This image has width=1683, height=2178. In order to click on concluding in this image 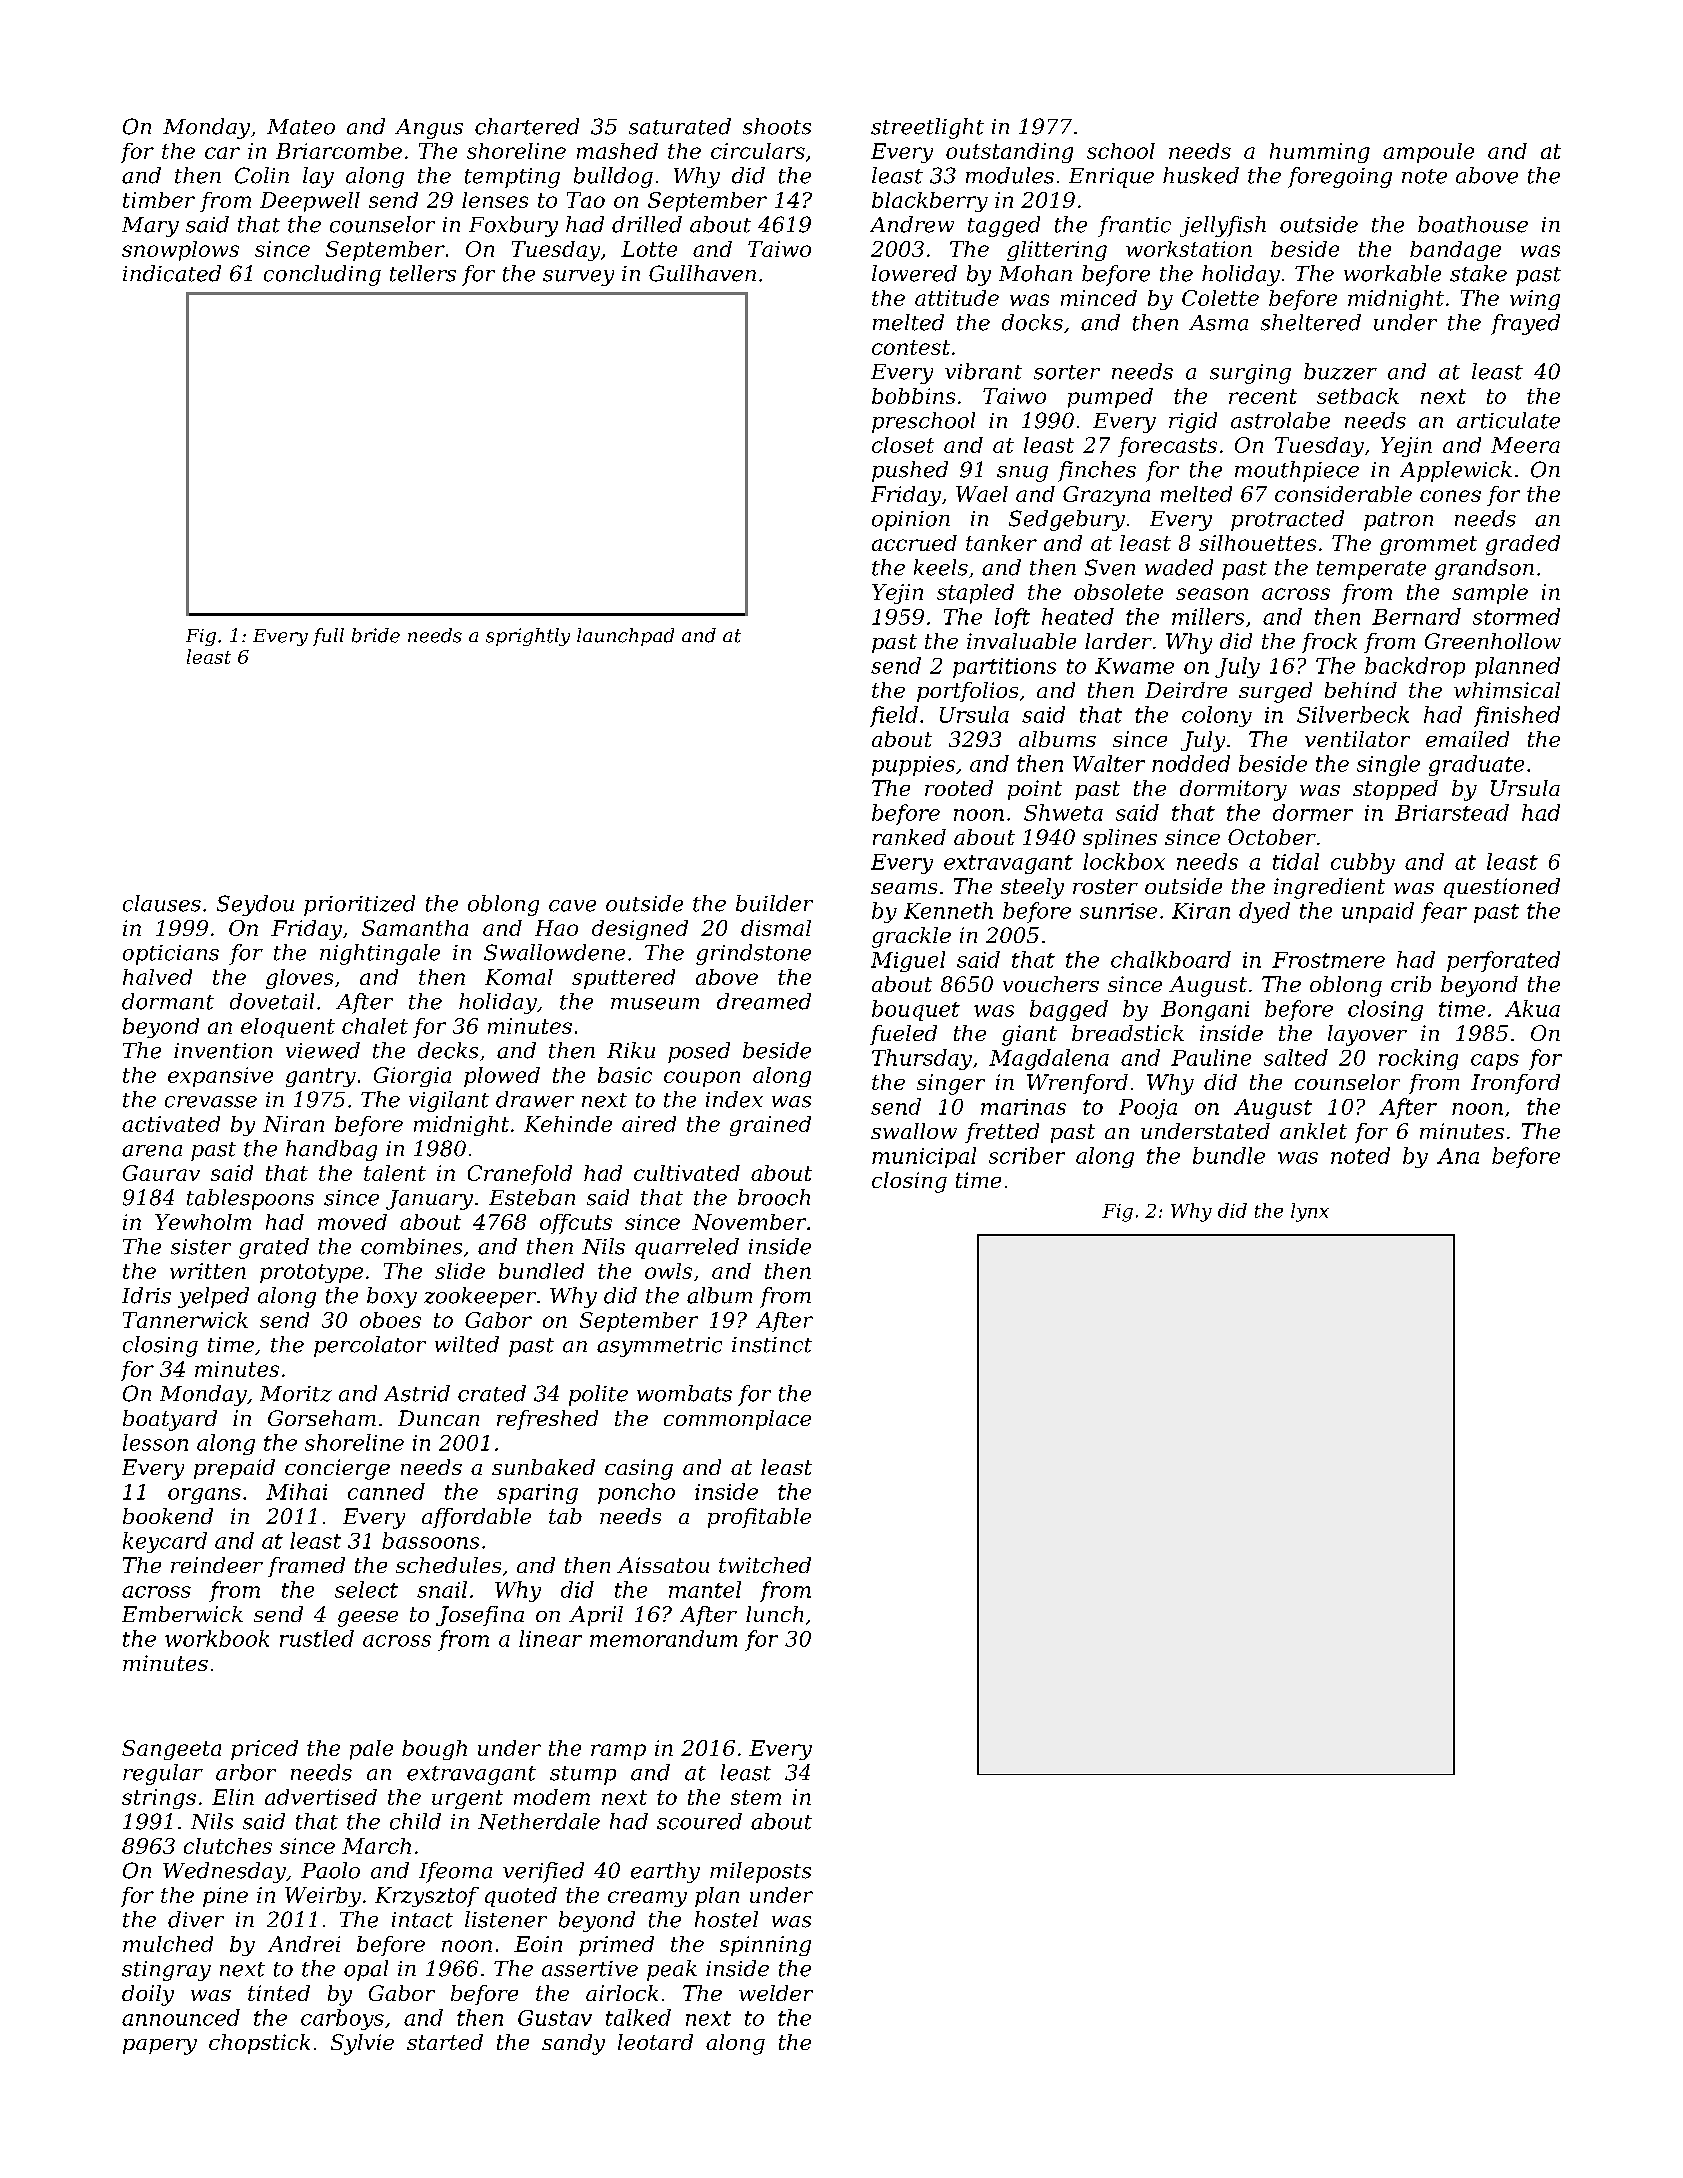, I will do `click(322, 275)`.
